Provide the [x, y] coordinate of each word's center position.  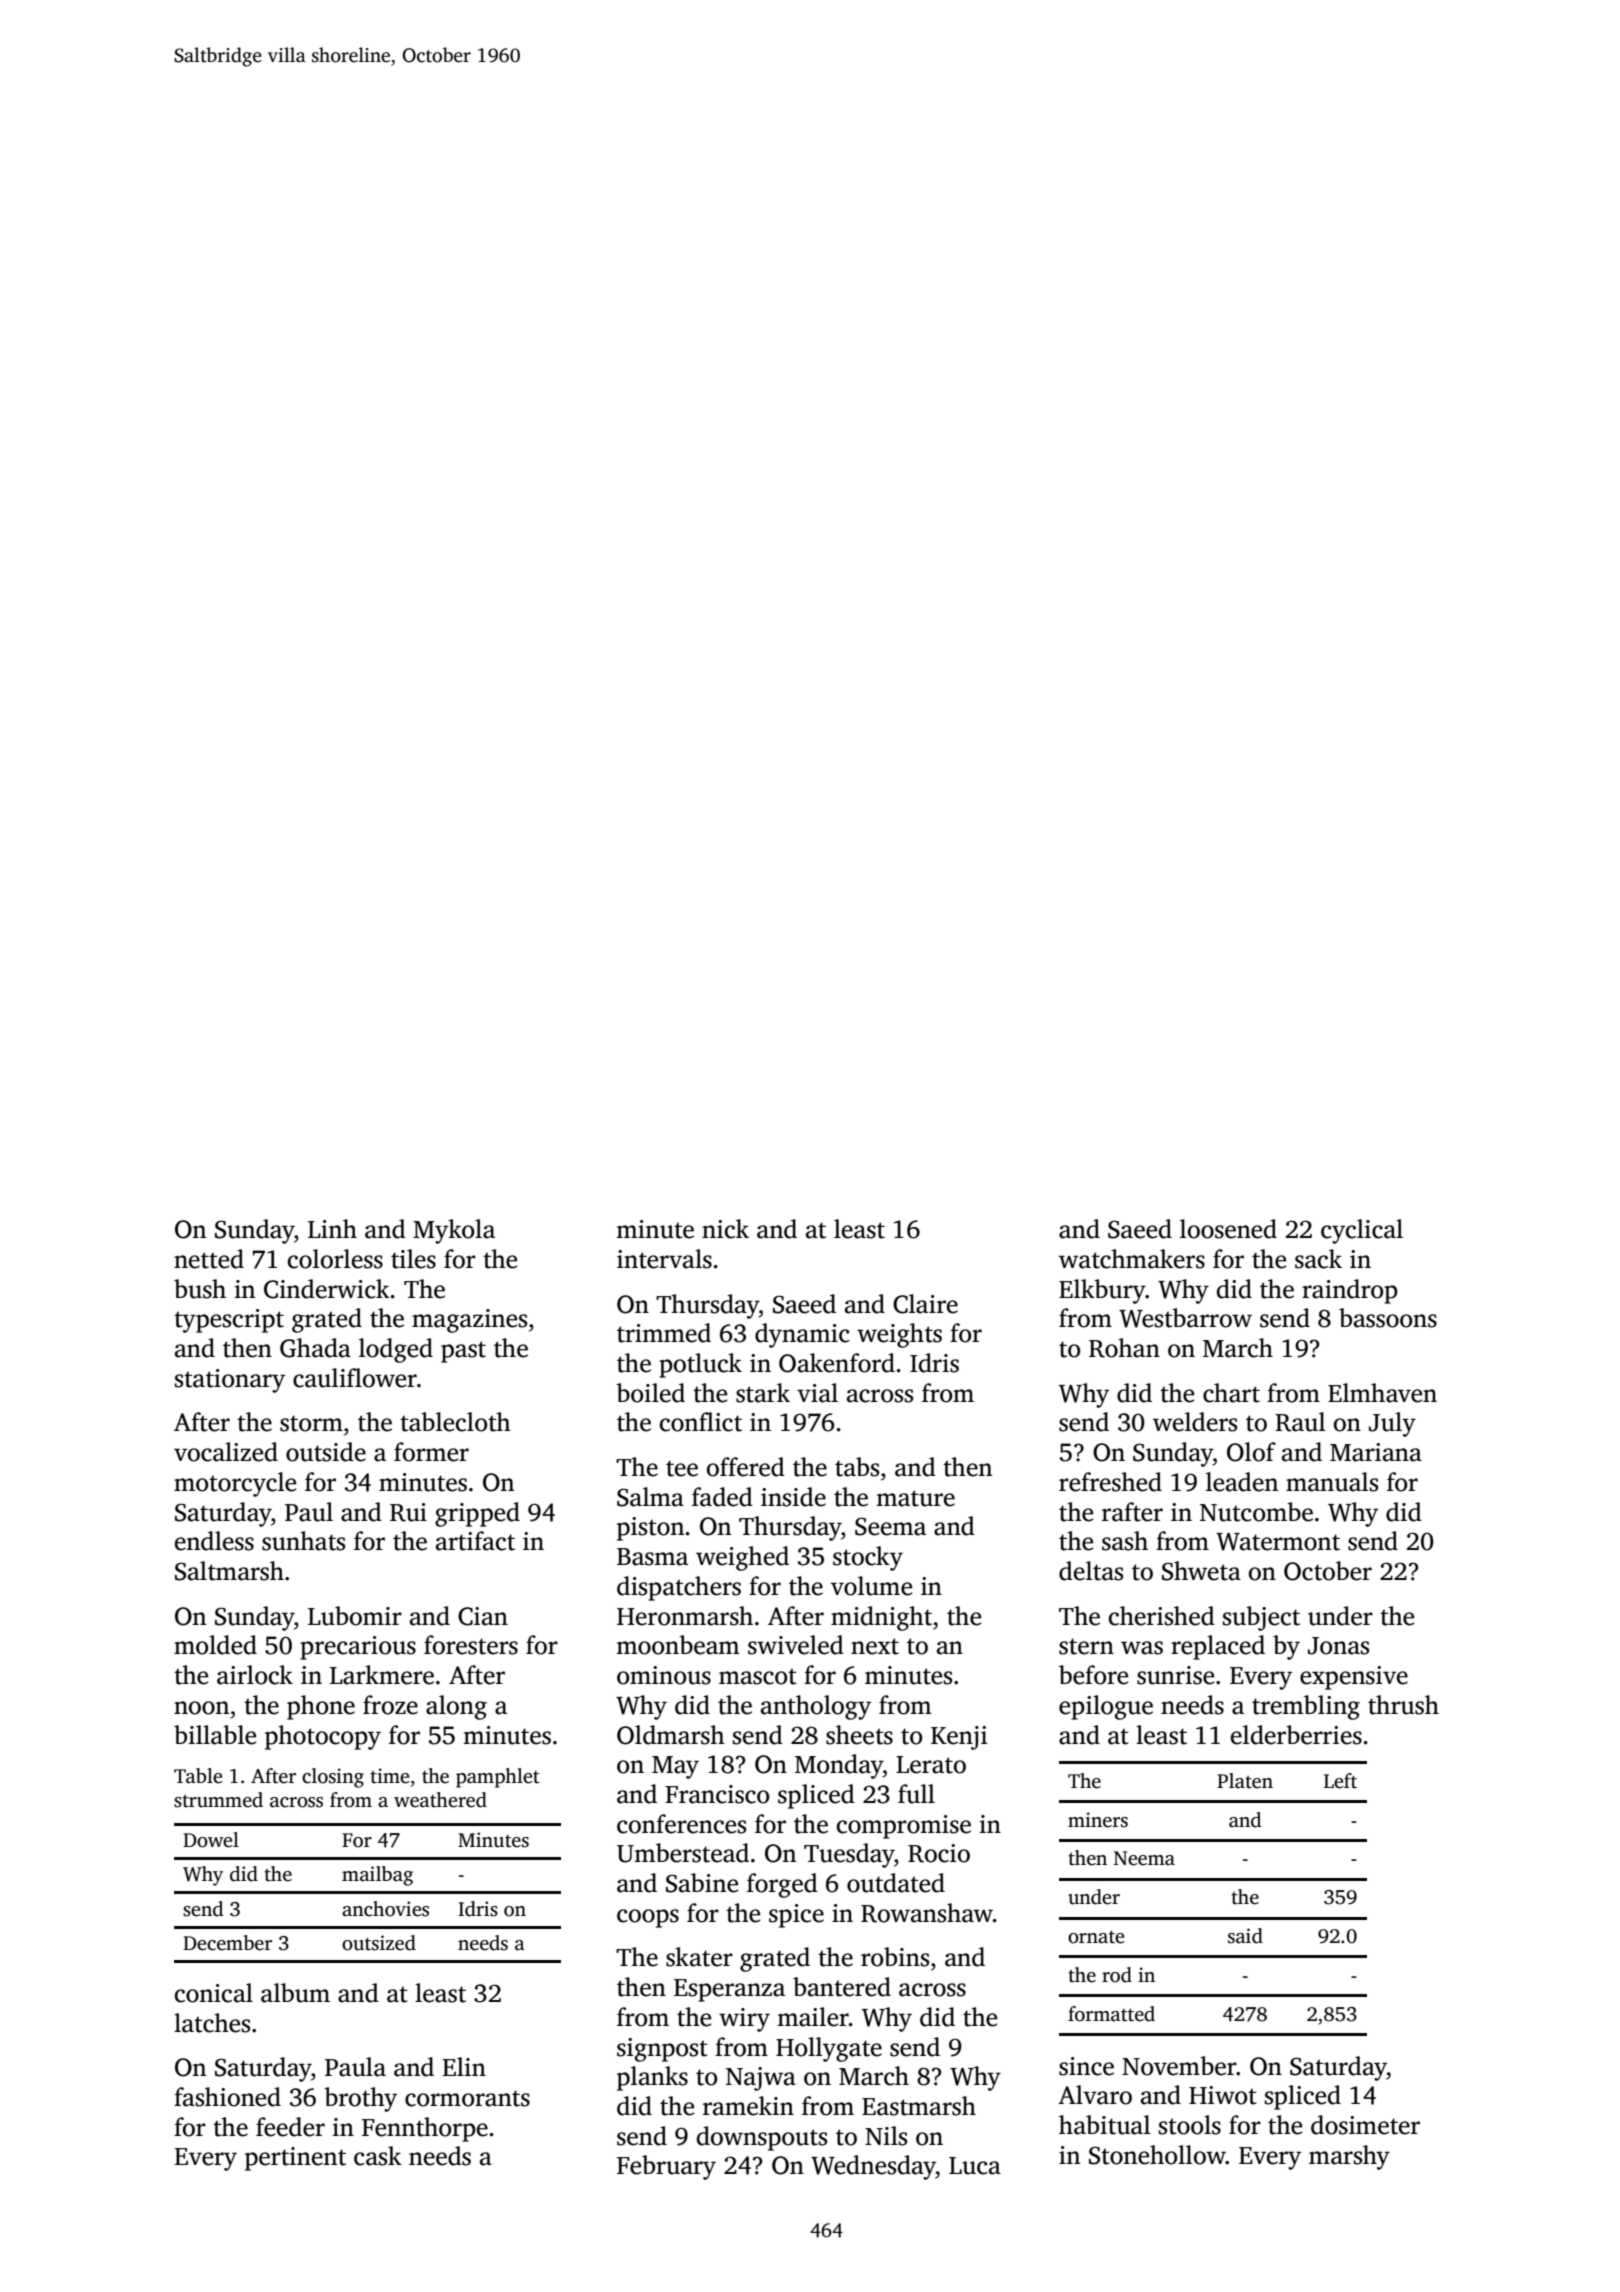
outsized [379, 1943]
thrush [1403, 1705]
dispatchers [679, 1588]
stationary [230, 1381]
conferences [681, 1824]
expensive [1354, 1678]
